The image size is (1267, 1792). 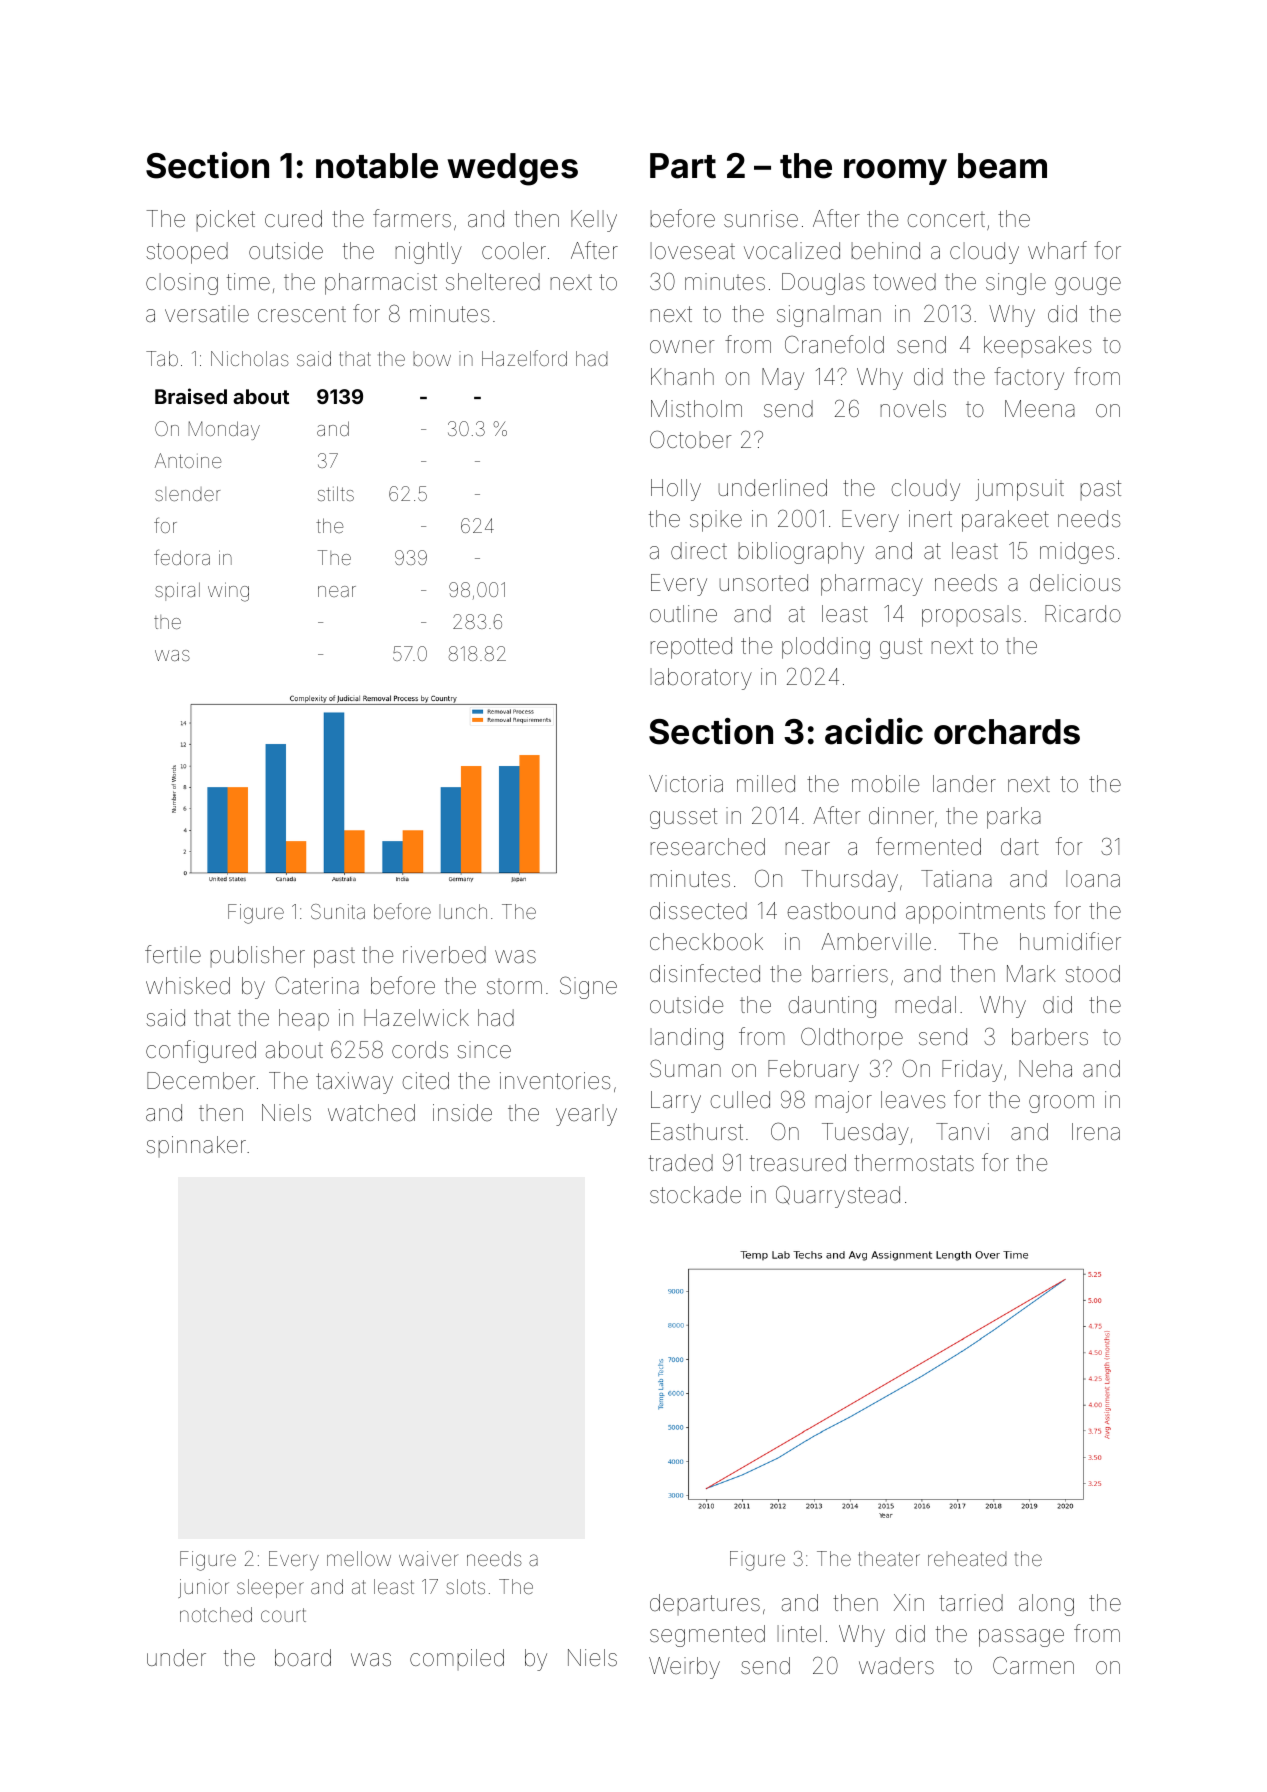 I want to click on slender, so click(x=187, y=494).
